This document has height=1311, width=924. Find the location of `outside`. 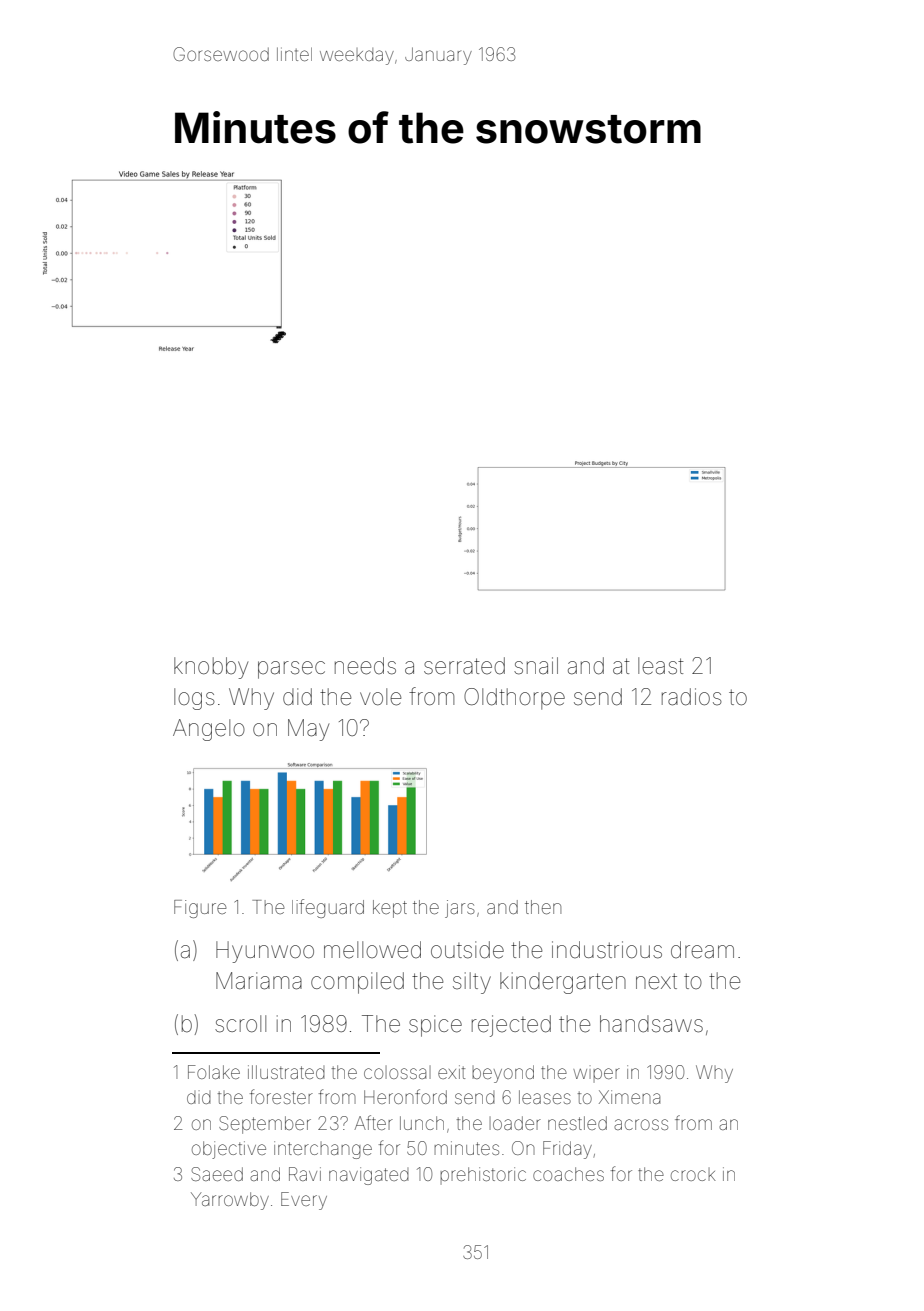

outside is located at coordinates (467, 950).
